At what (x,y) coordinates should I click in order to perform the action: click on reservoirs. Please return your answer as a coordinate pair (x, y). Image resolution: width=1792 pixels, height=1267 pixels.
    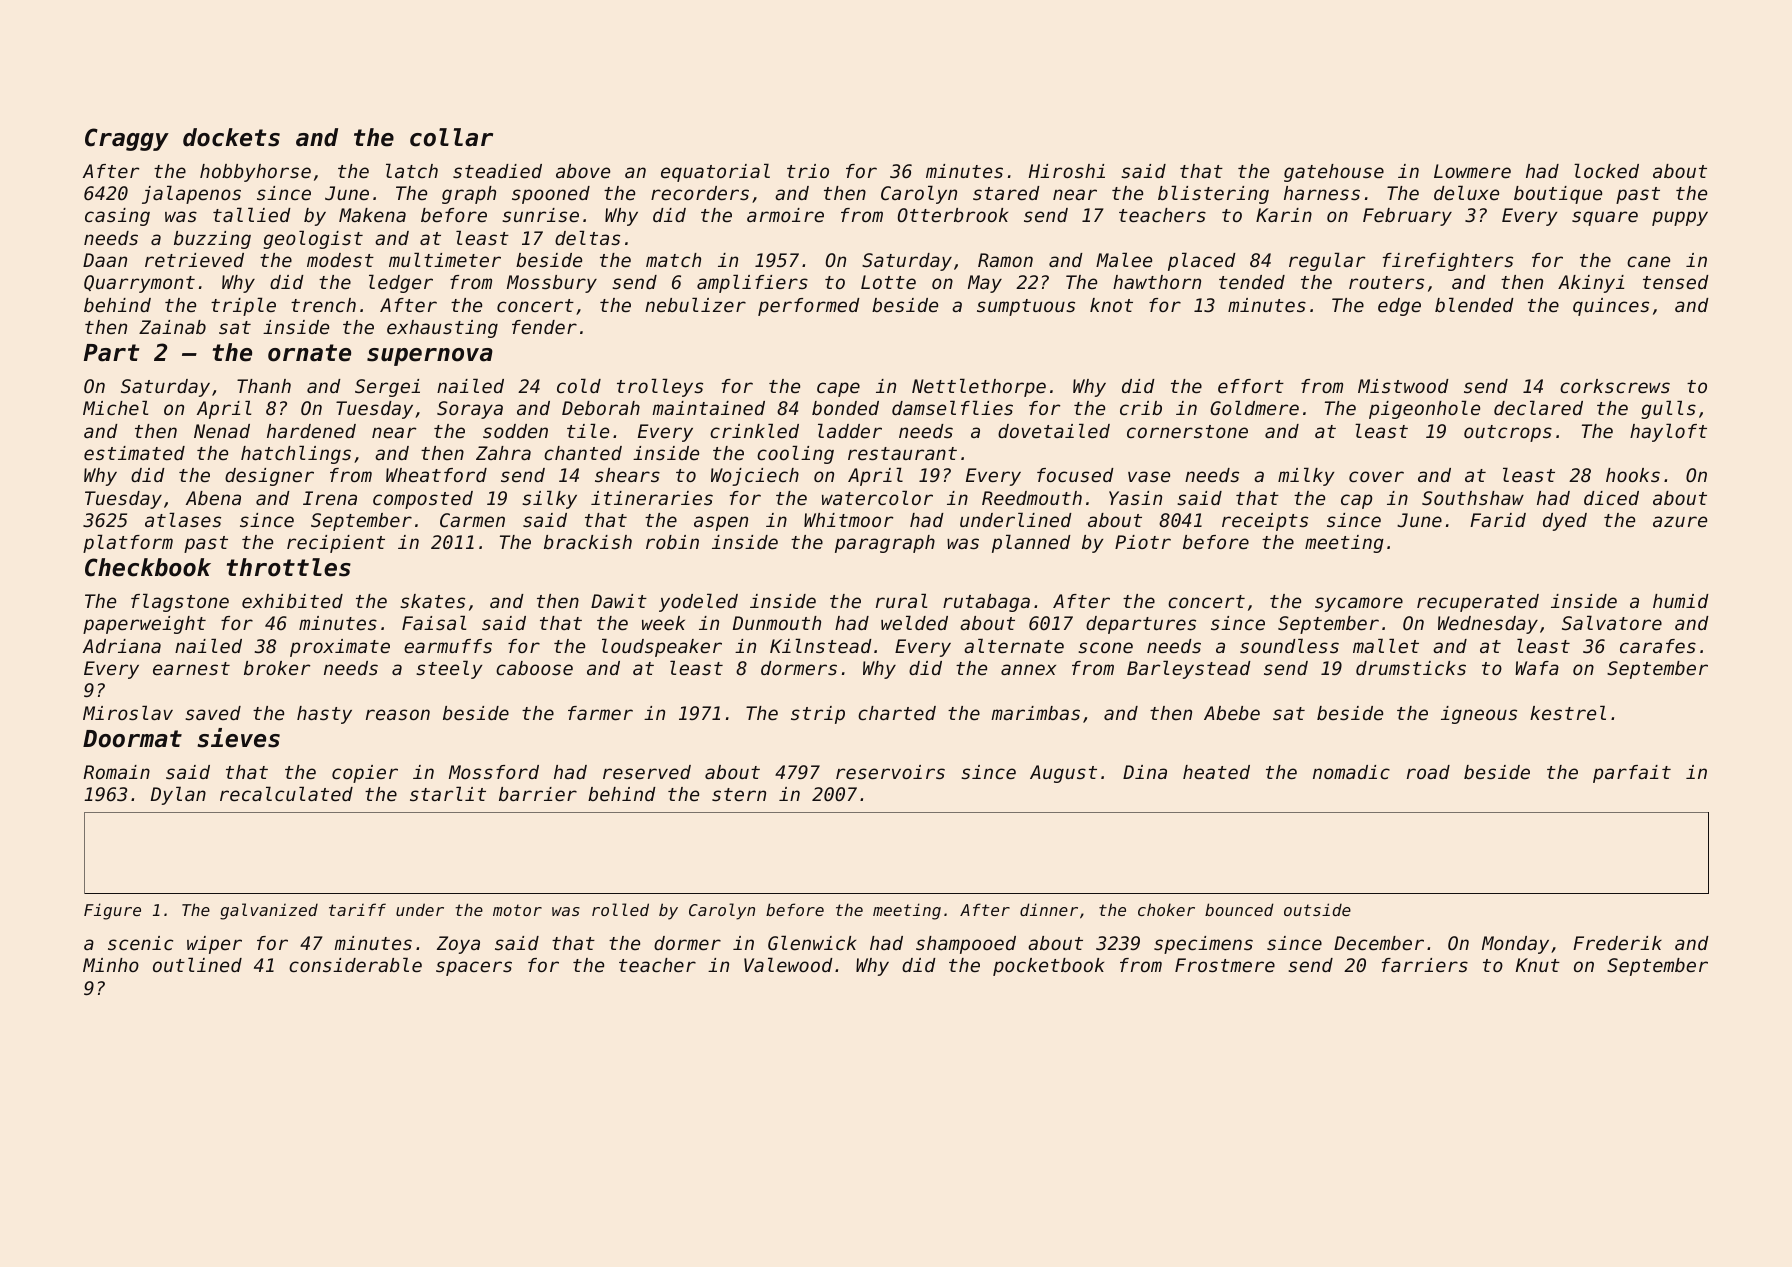
    Looking at the image, I should click on (890, 772).
